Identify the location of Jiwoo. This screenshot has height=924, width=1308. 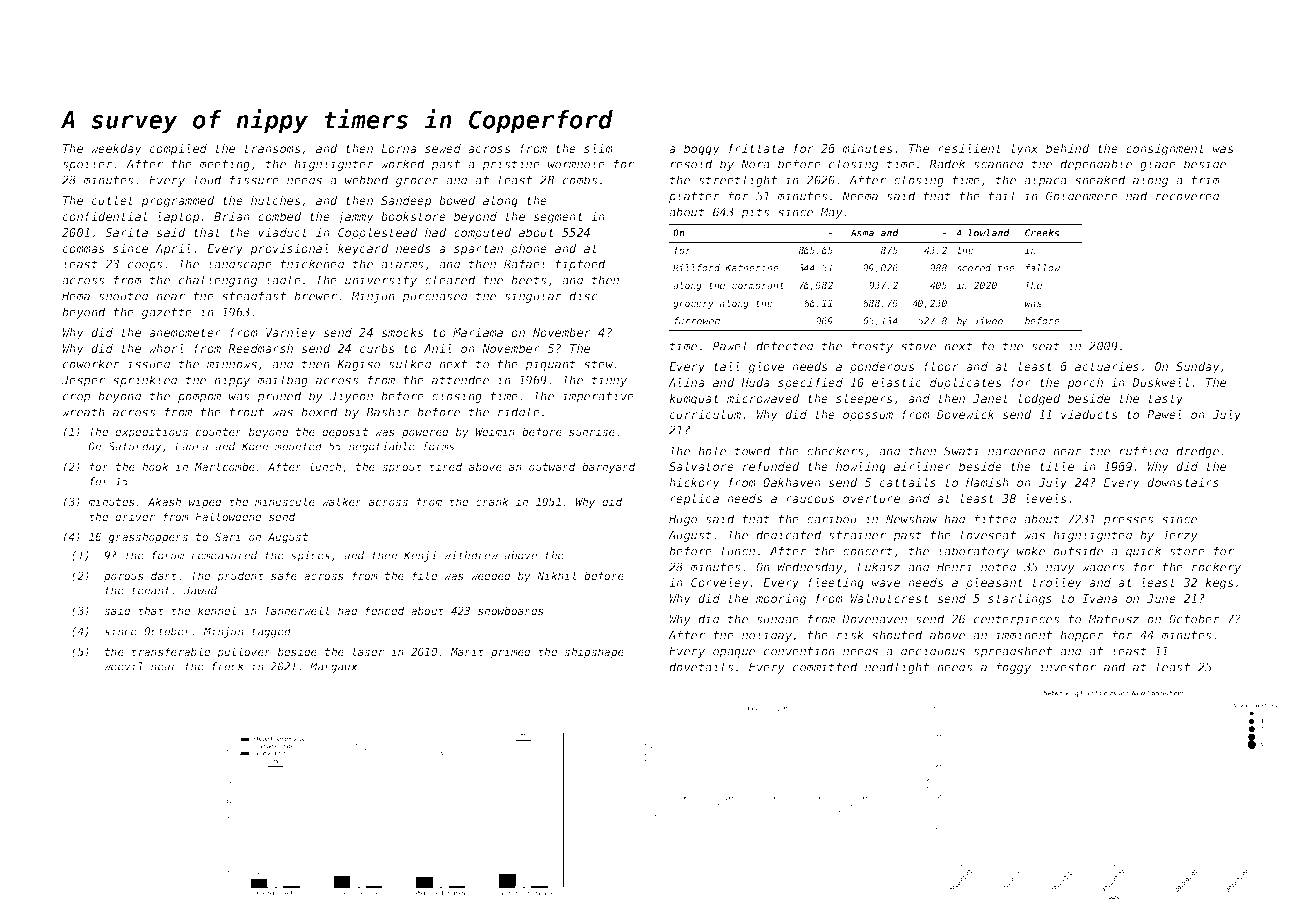
(988, 321).
